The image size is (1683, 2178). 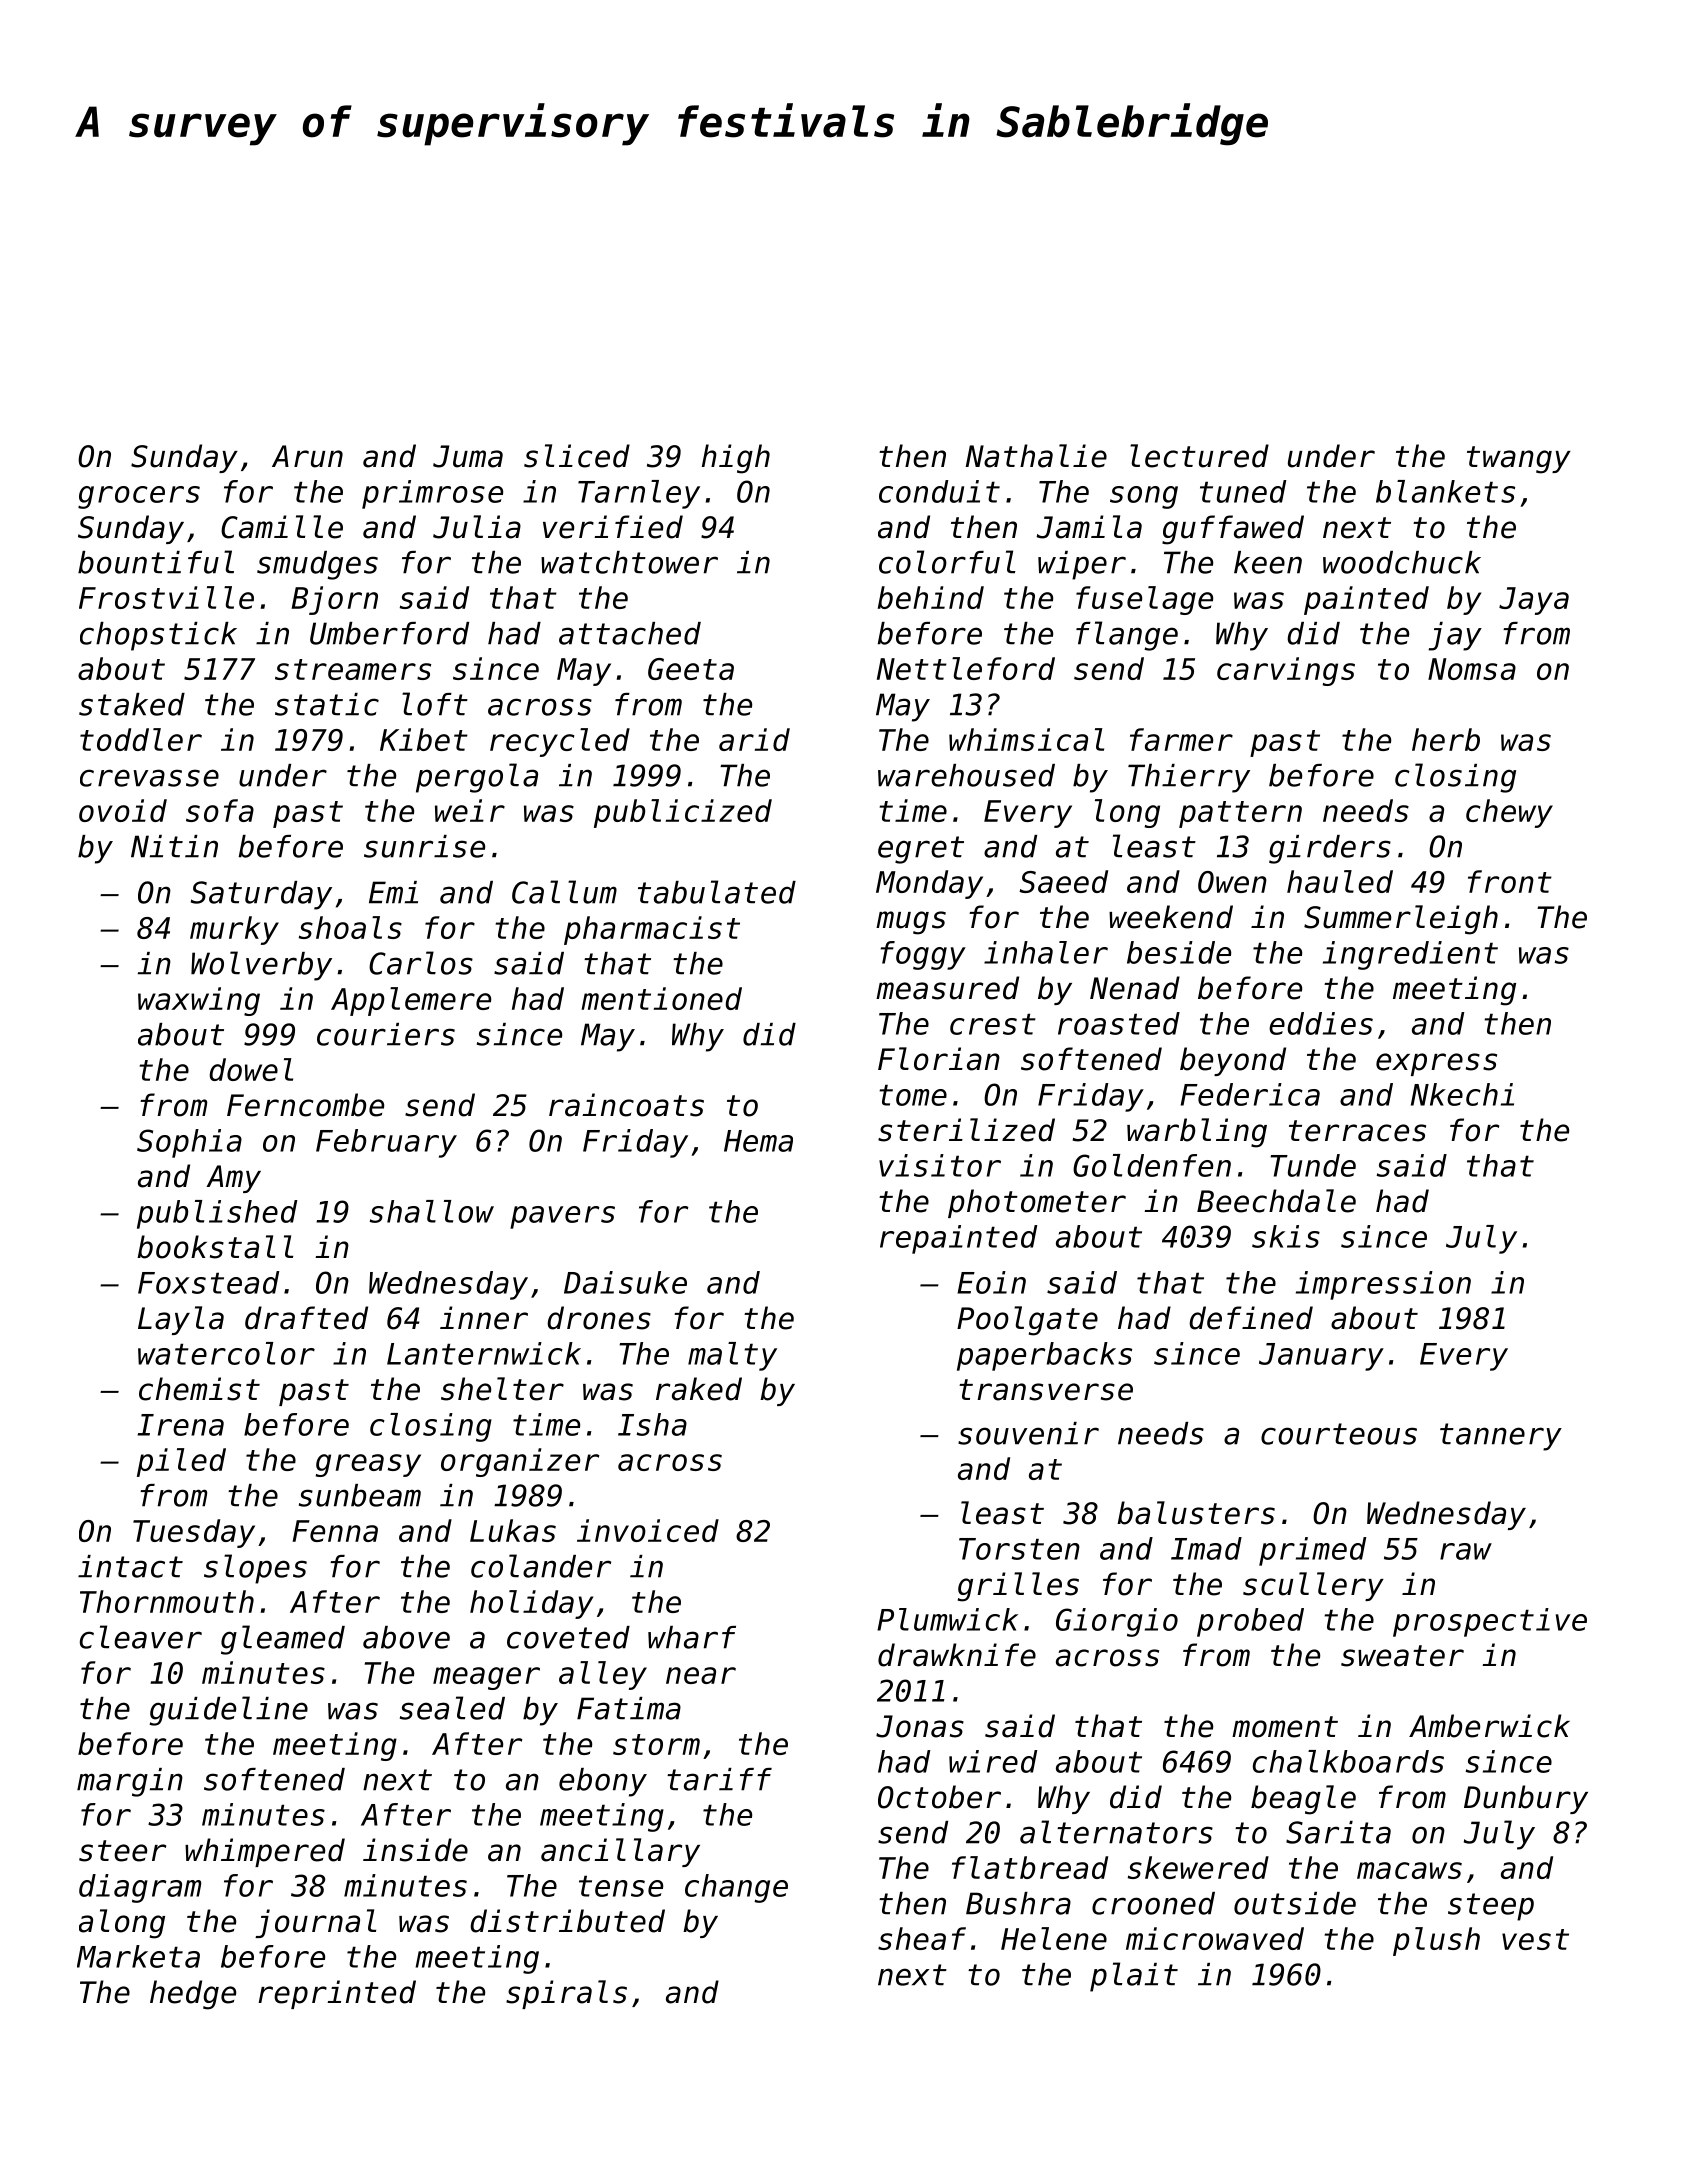 I want to click on mentioned, so click(x=661, y=998).
